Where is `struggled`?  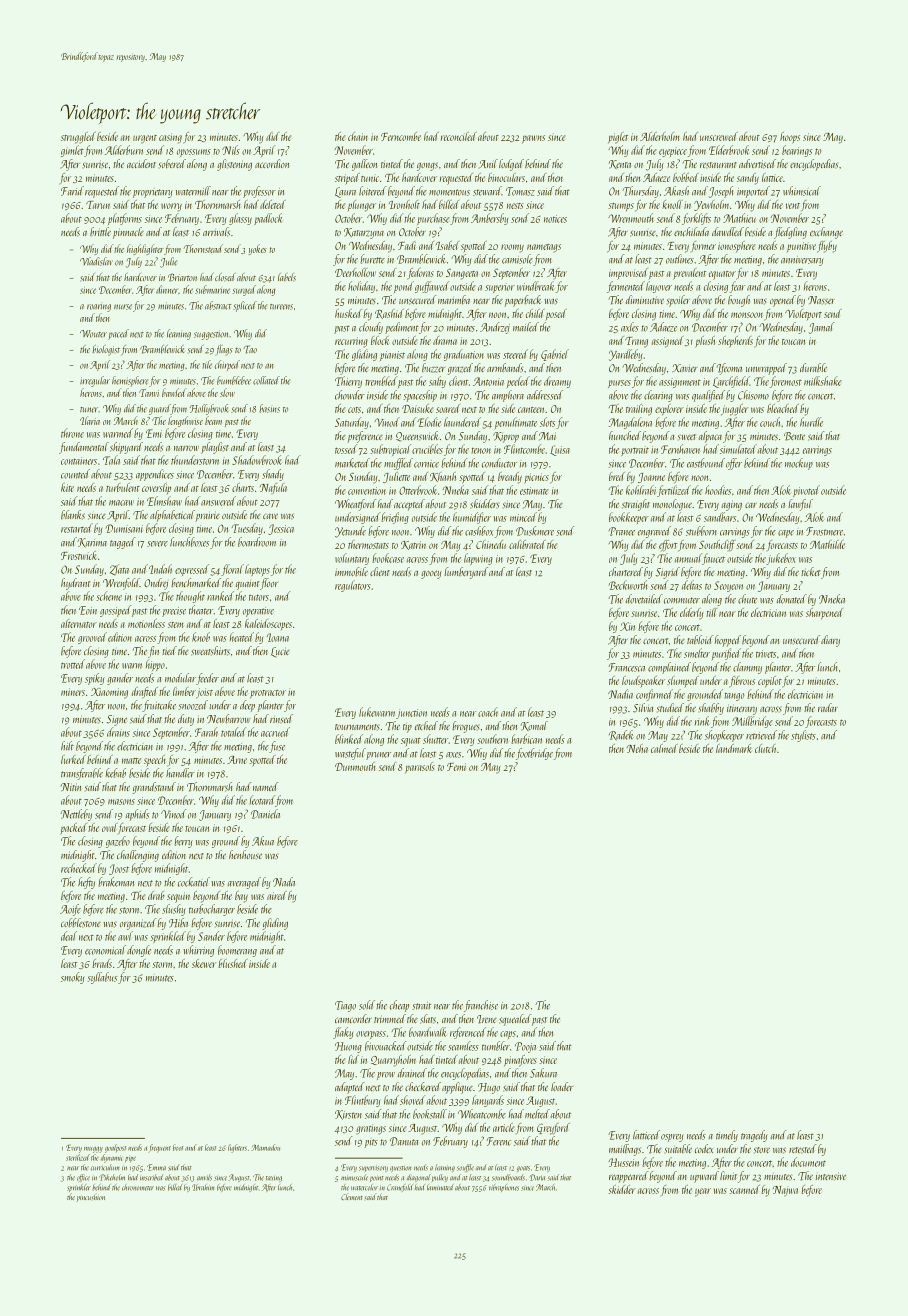 struggled is located at coordinates (78, 138).
